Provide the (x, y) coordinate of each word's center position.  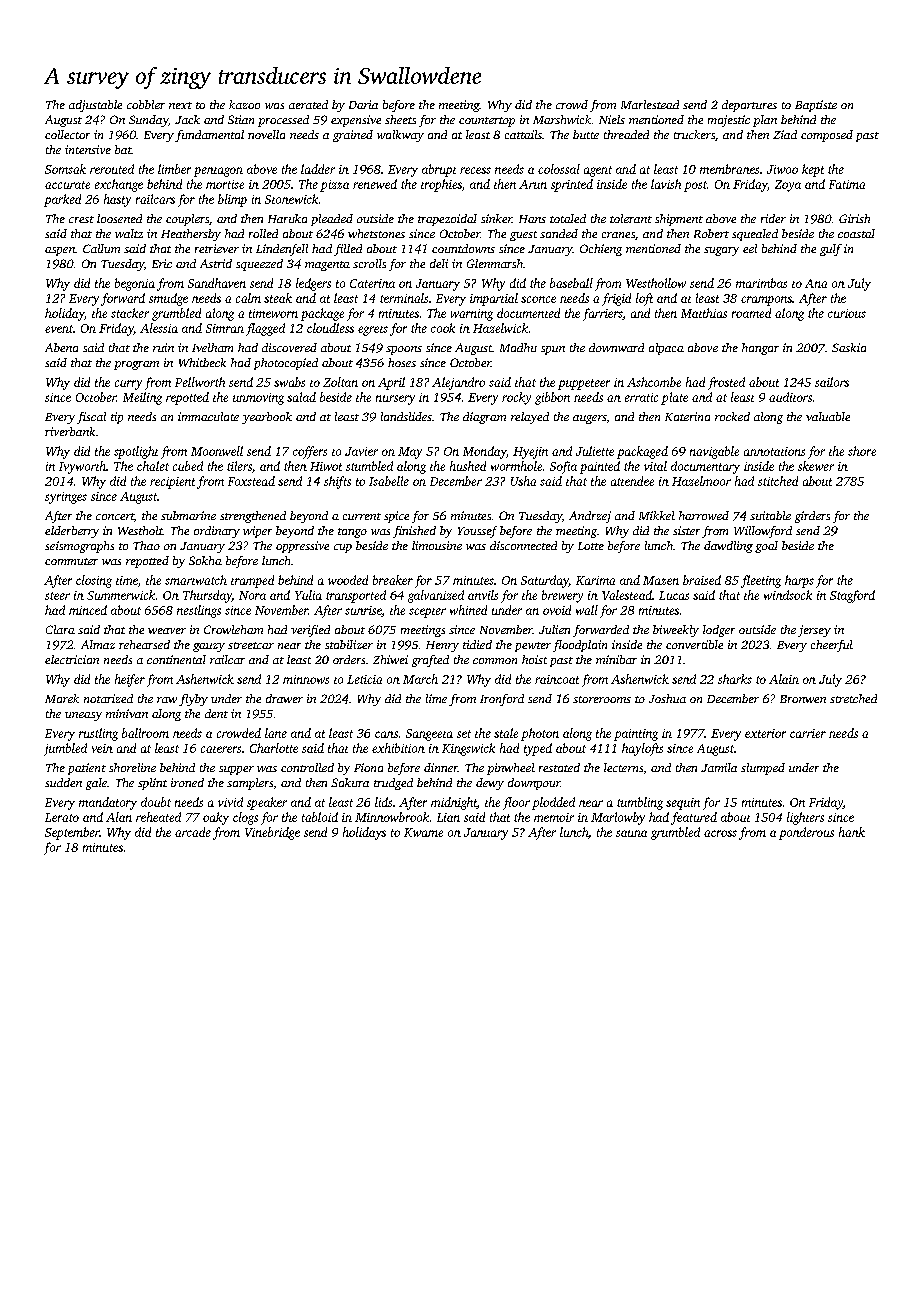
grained (353, 136)
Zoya (788, 186)
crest (81, 219)
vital (655, 466)
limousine (437, 545)
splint (152, 784)
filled (348, 250)
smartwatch (196, 580)
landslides (406, 416)
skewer (816, 466)
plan (765, 121)
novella (266, 134)
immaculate (208, 416)
